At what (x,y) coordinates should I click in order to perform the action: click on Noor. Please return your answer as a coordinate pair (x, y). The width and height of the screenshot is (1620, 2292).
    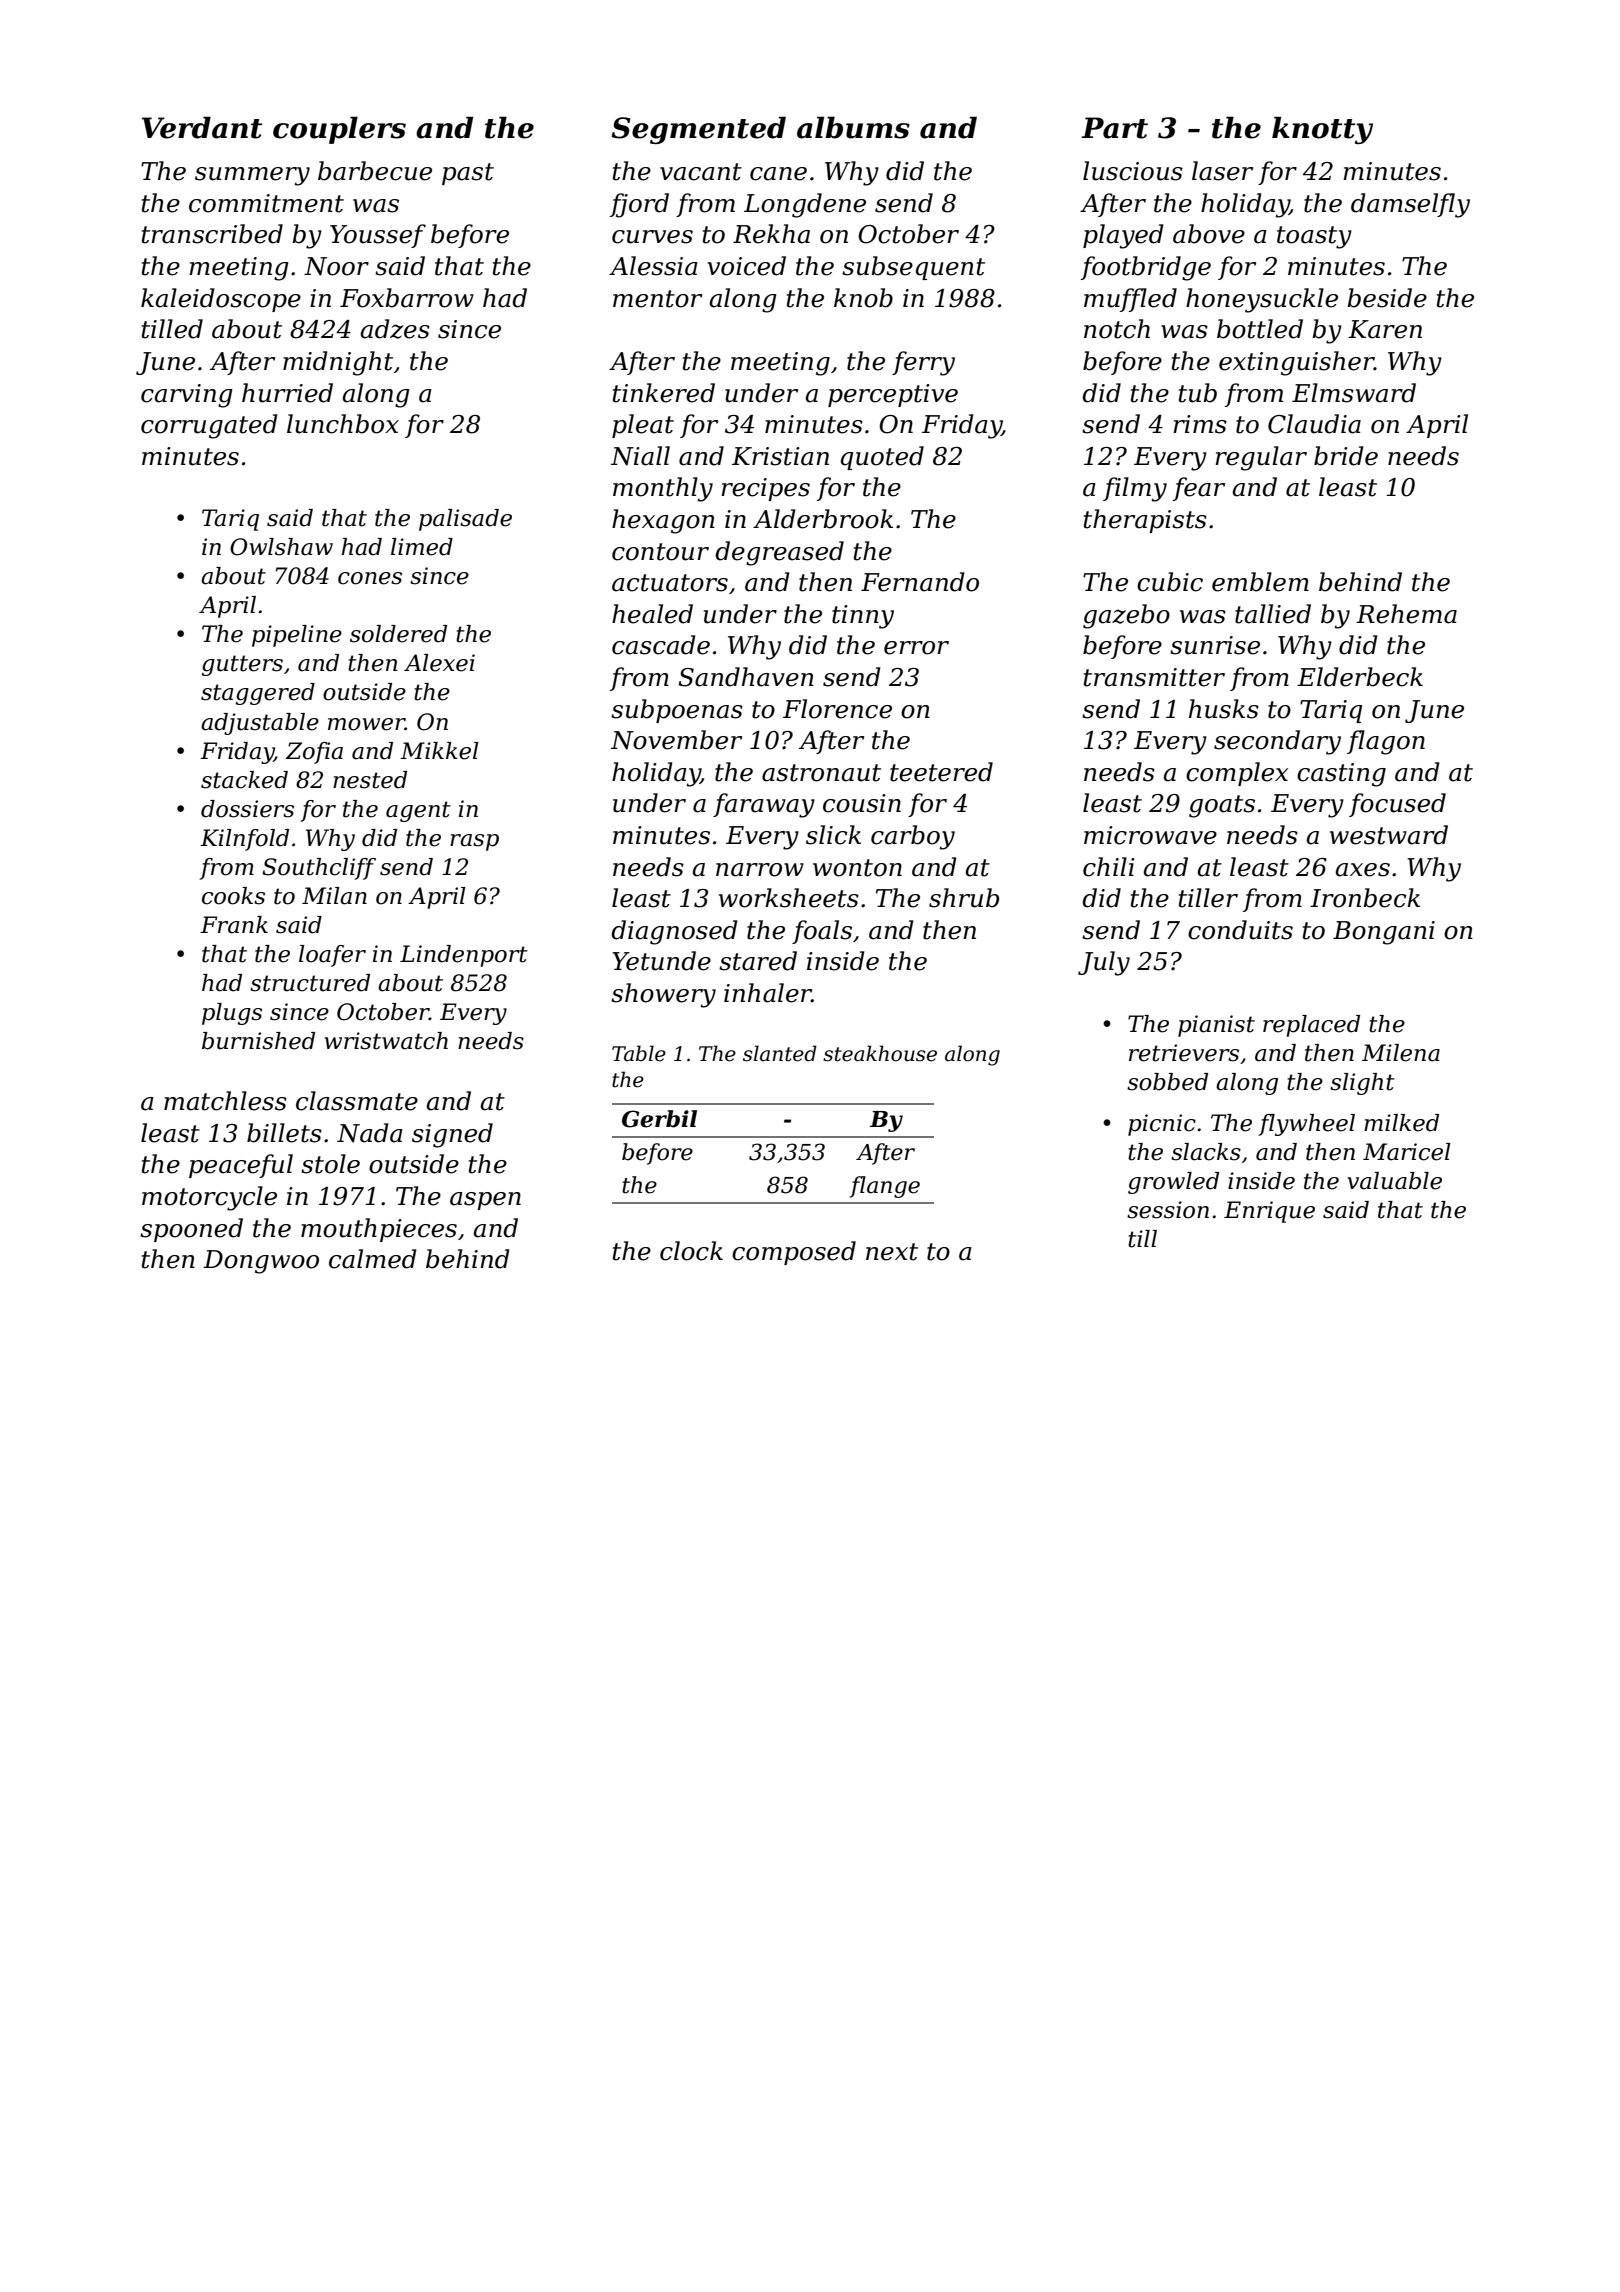
    Looking at the image, I should click on (336, 266).
